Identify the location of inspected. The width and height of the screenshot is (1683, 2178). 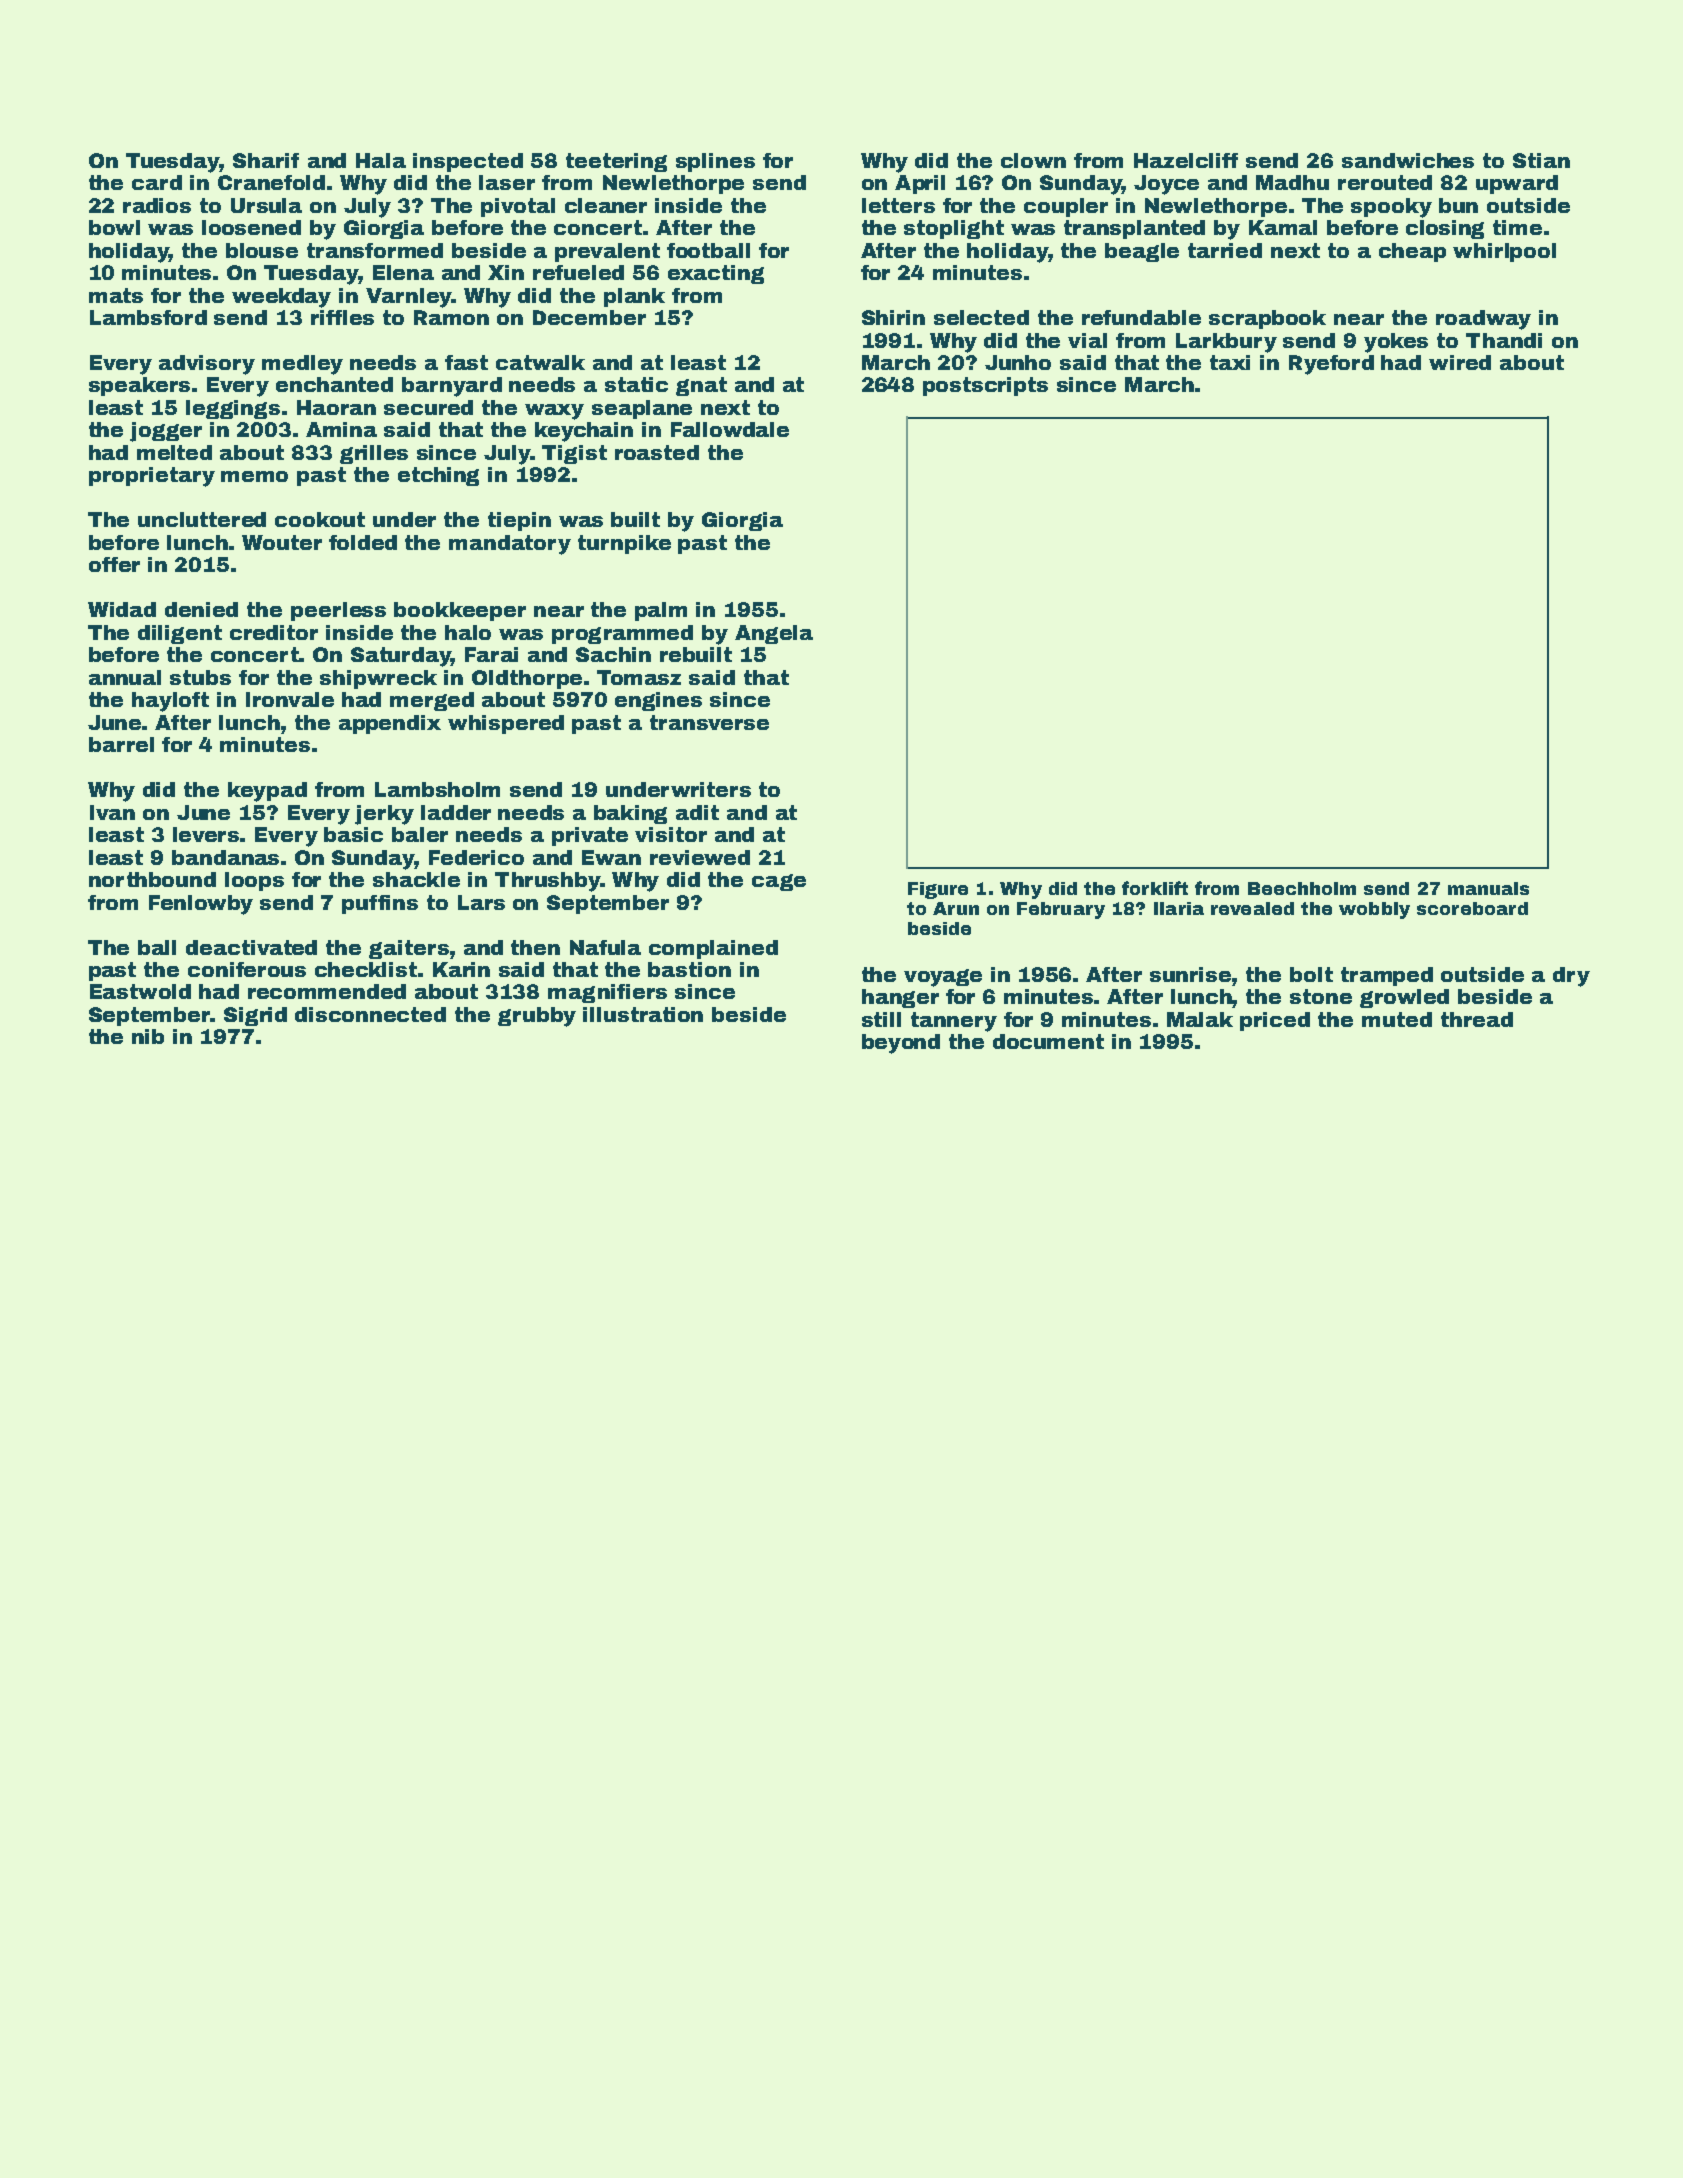
(468, 162).
